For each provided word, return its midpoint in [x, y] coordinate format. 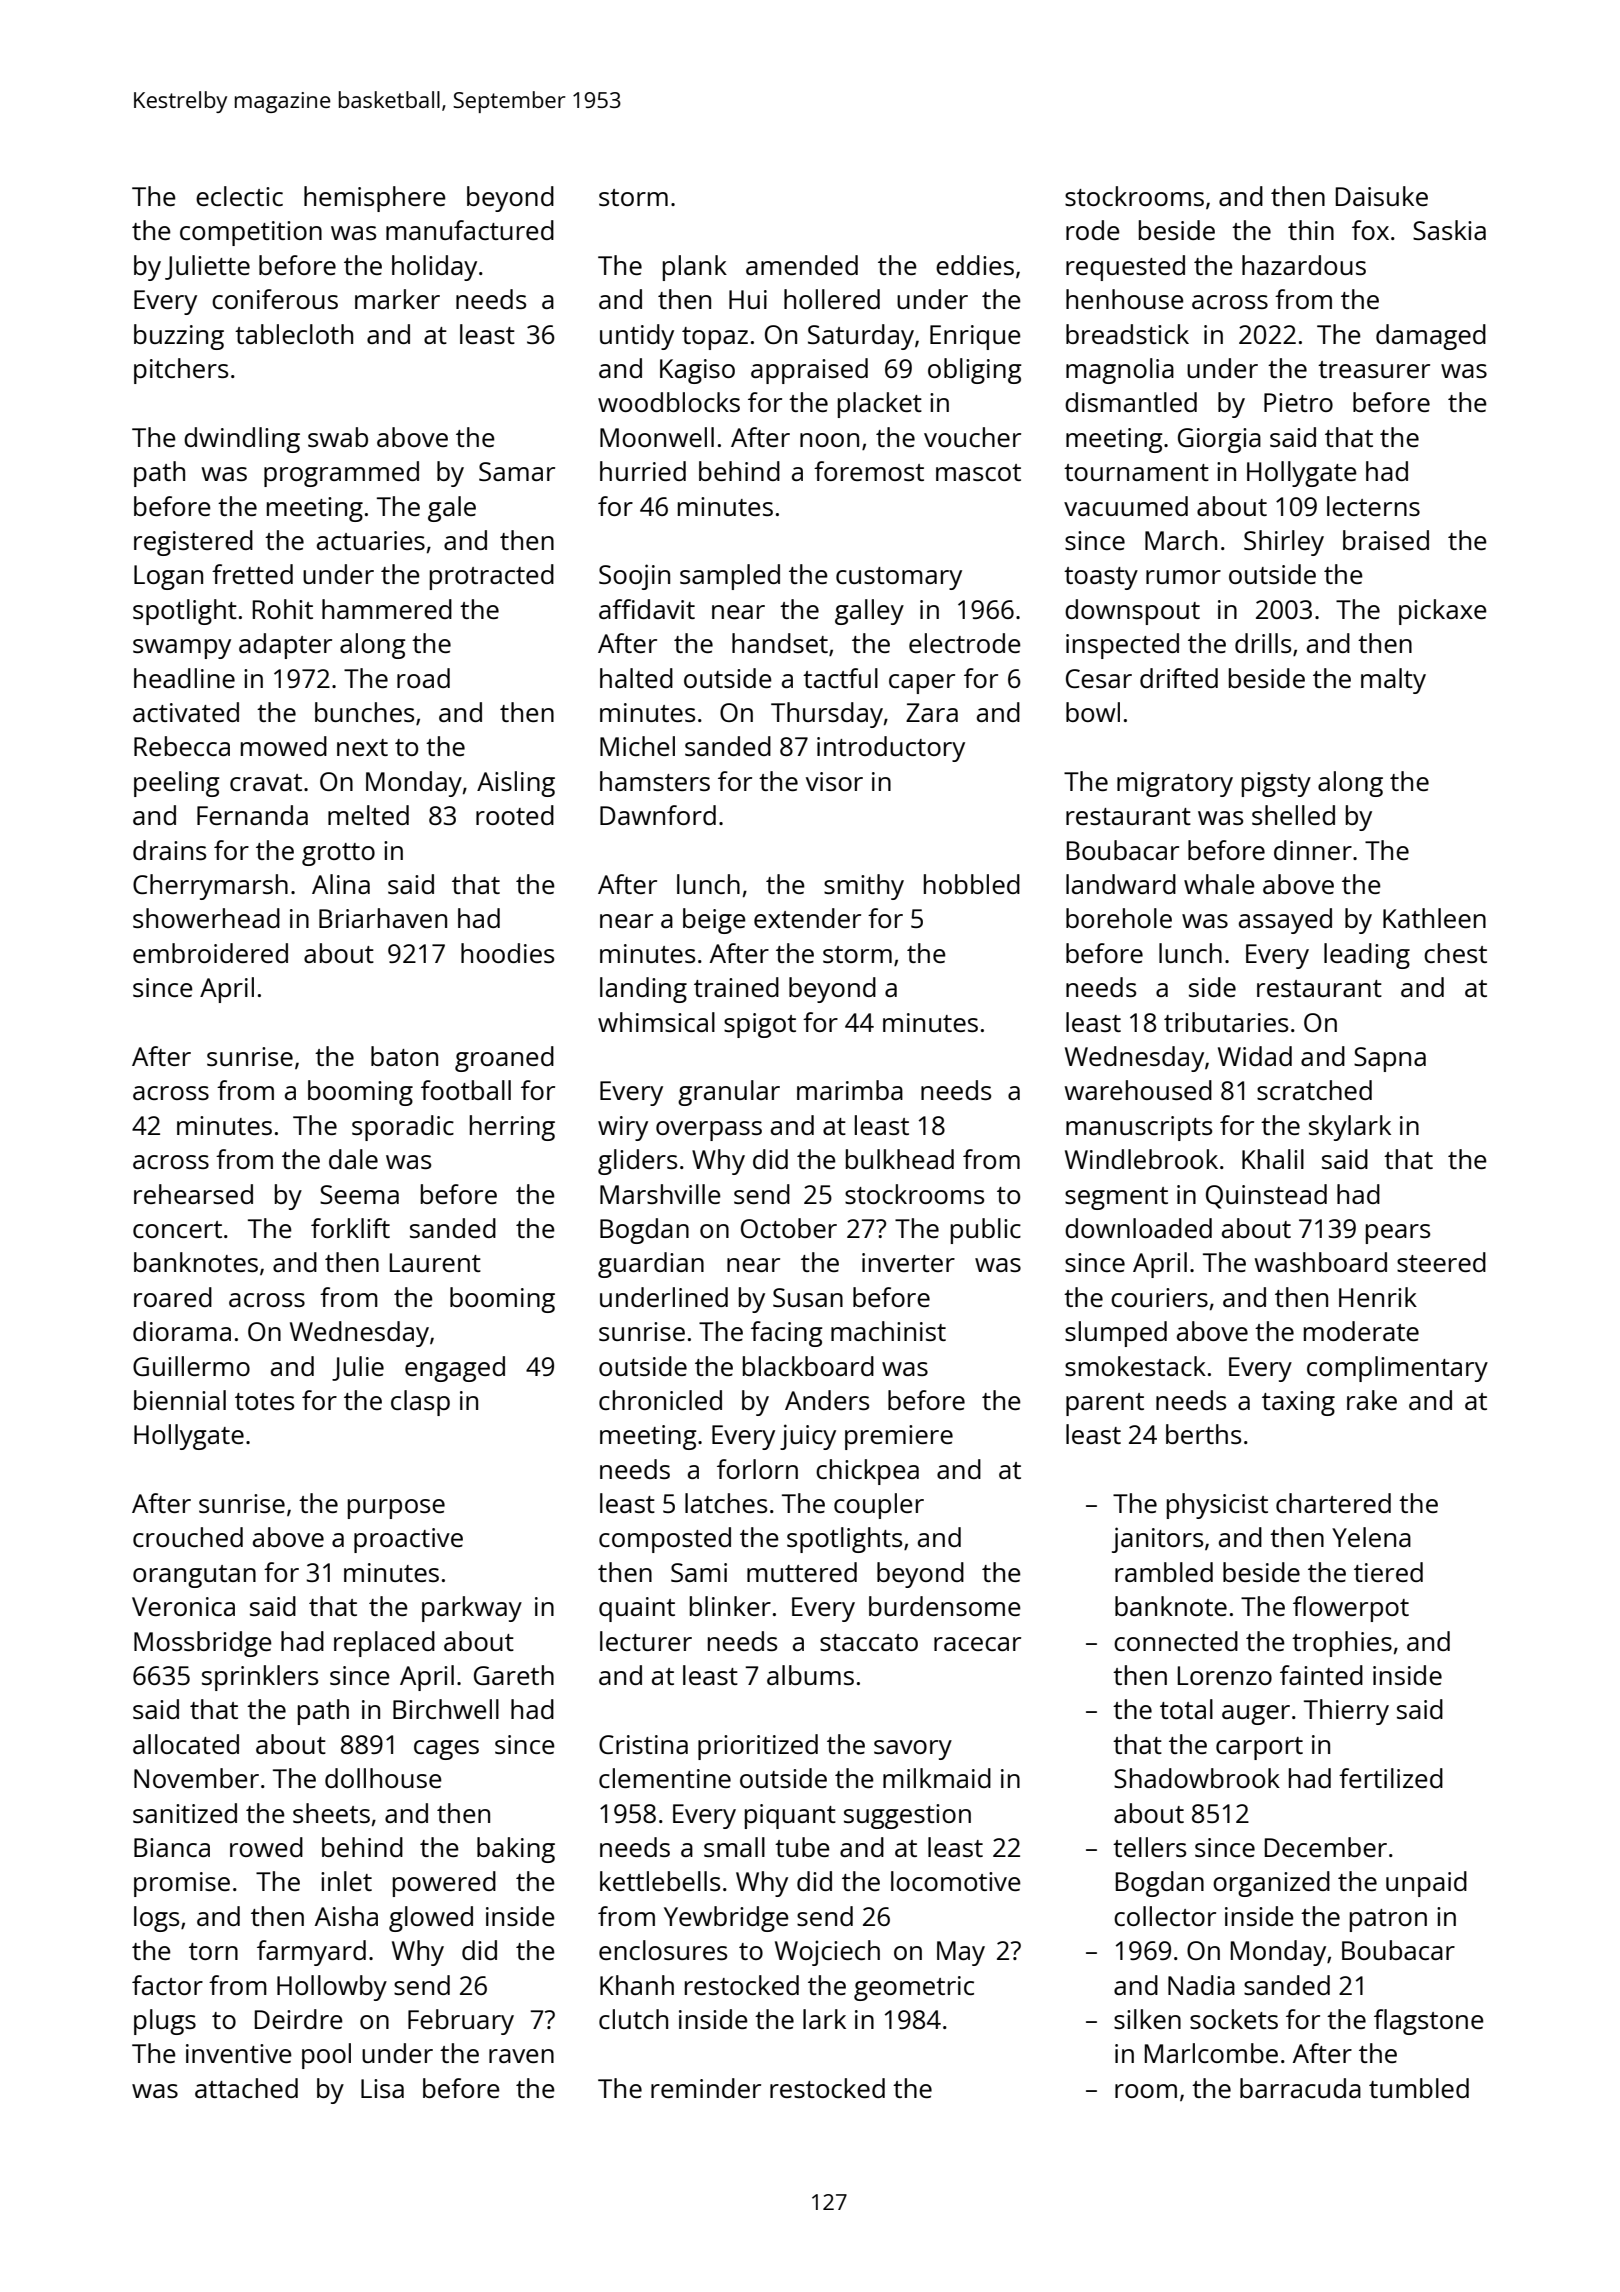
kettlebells [660, 1881]
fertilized [1391, 1778]
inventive [239, 2053]
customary [899, 578]
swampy [182, 649]
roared [173, 1297]
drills [1263, 643]
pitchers [181, 371]
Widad [1255, 1056]
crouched [188, 1537]
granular [729, 1093]
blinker [730, 1606]
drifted [1179, 678]
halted [636, 678]
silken [1147, 2019]
